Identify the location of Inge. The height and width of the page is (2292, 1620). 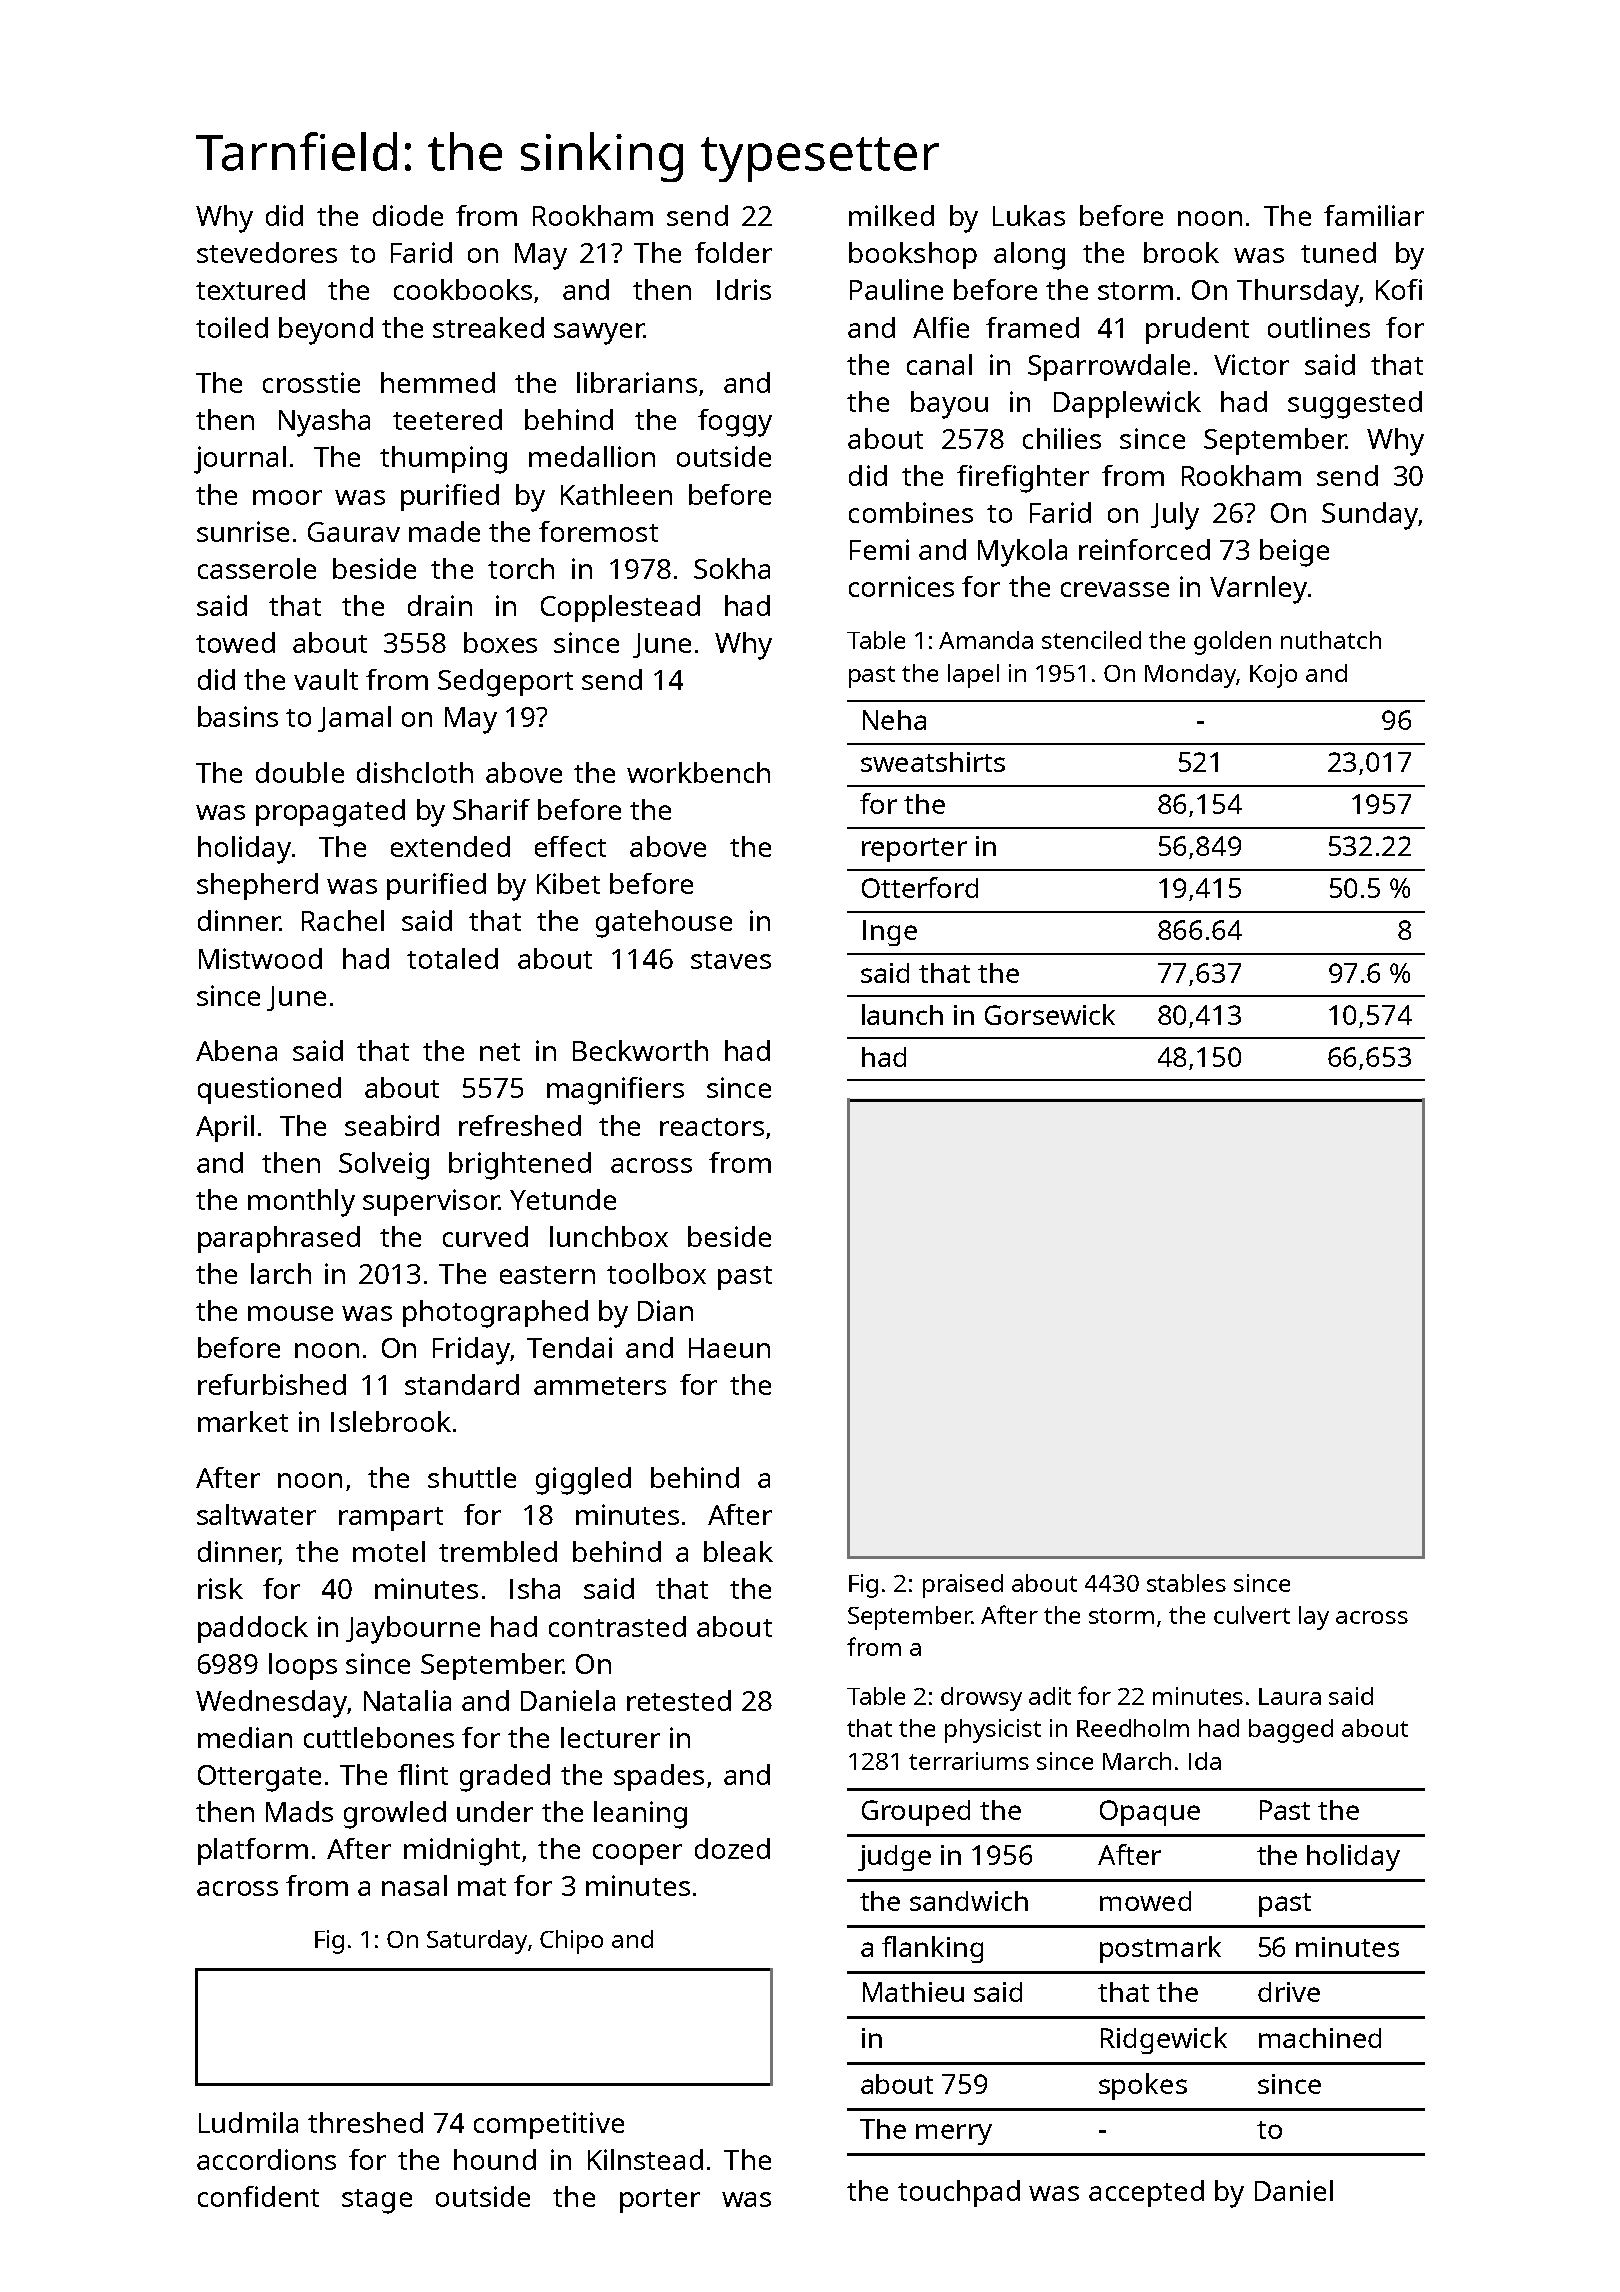
(890, 933).
